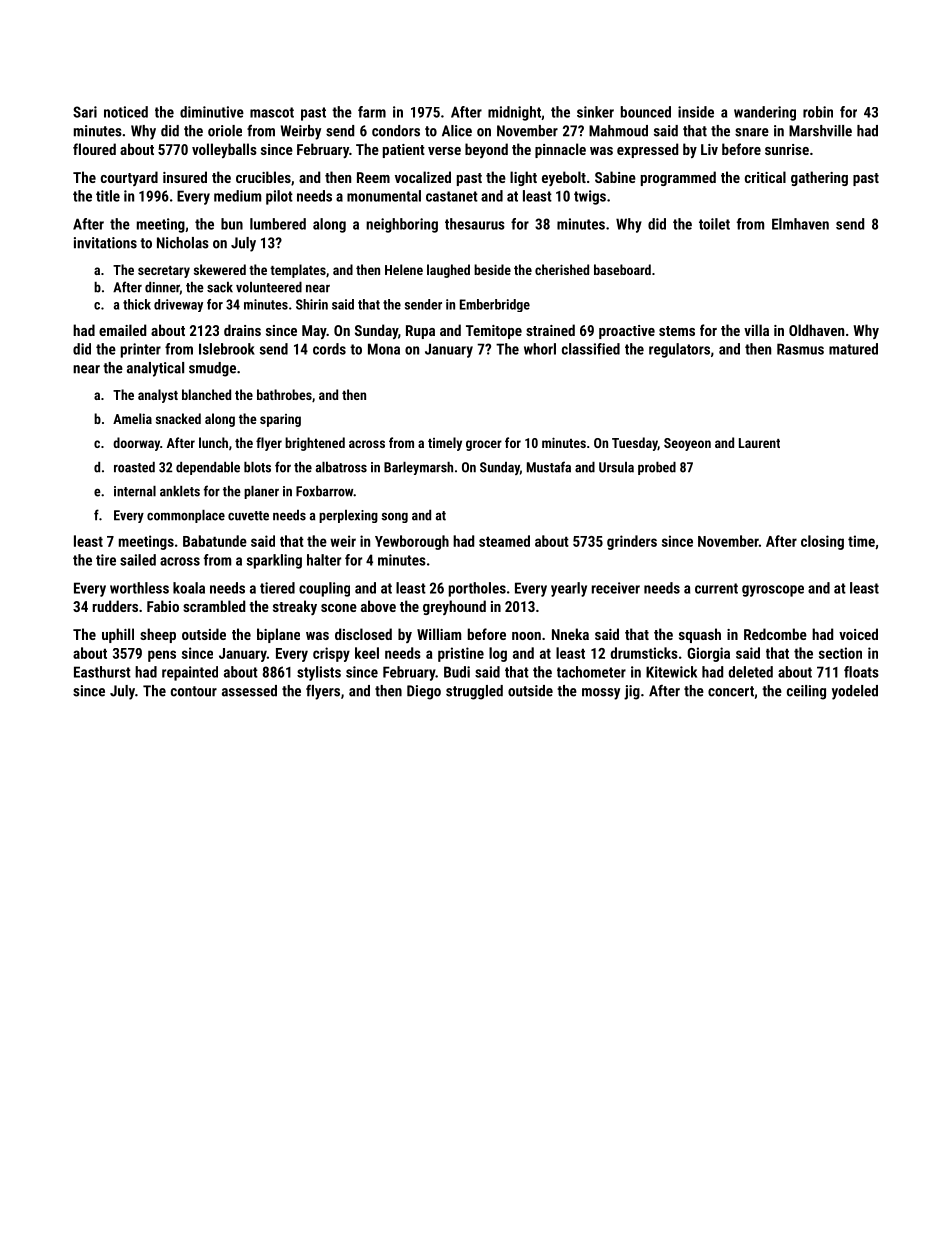 This screenshot has width=952, height=1233. What do you see at coordinates (657, 468) in the screenshot?
I see `probed` at bounding box center [657, 468].
